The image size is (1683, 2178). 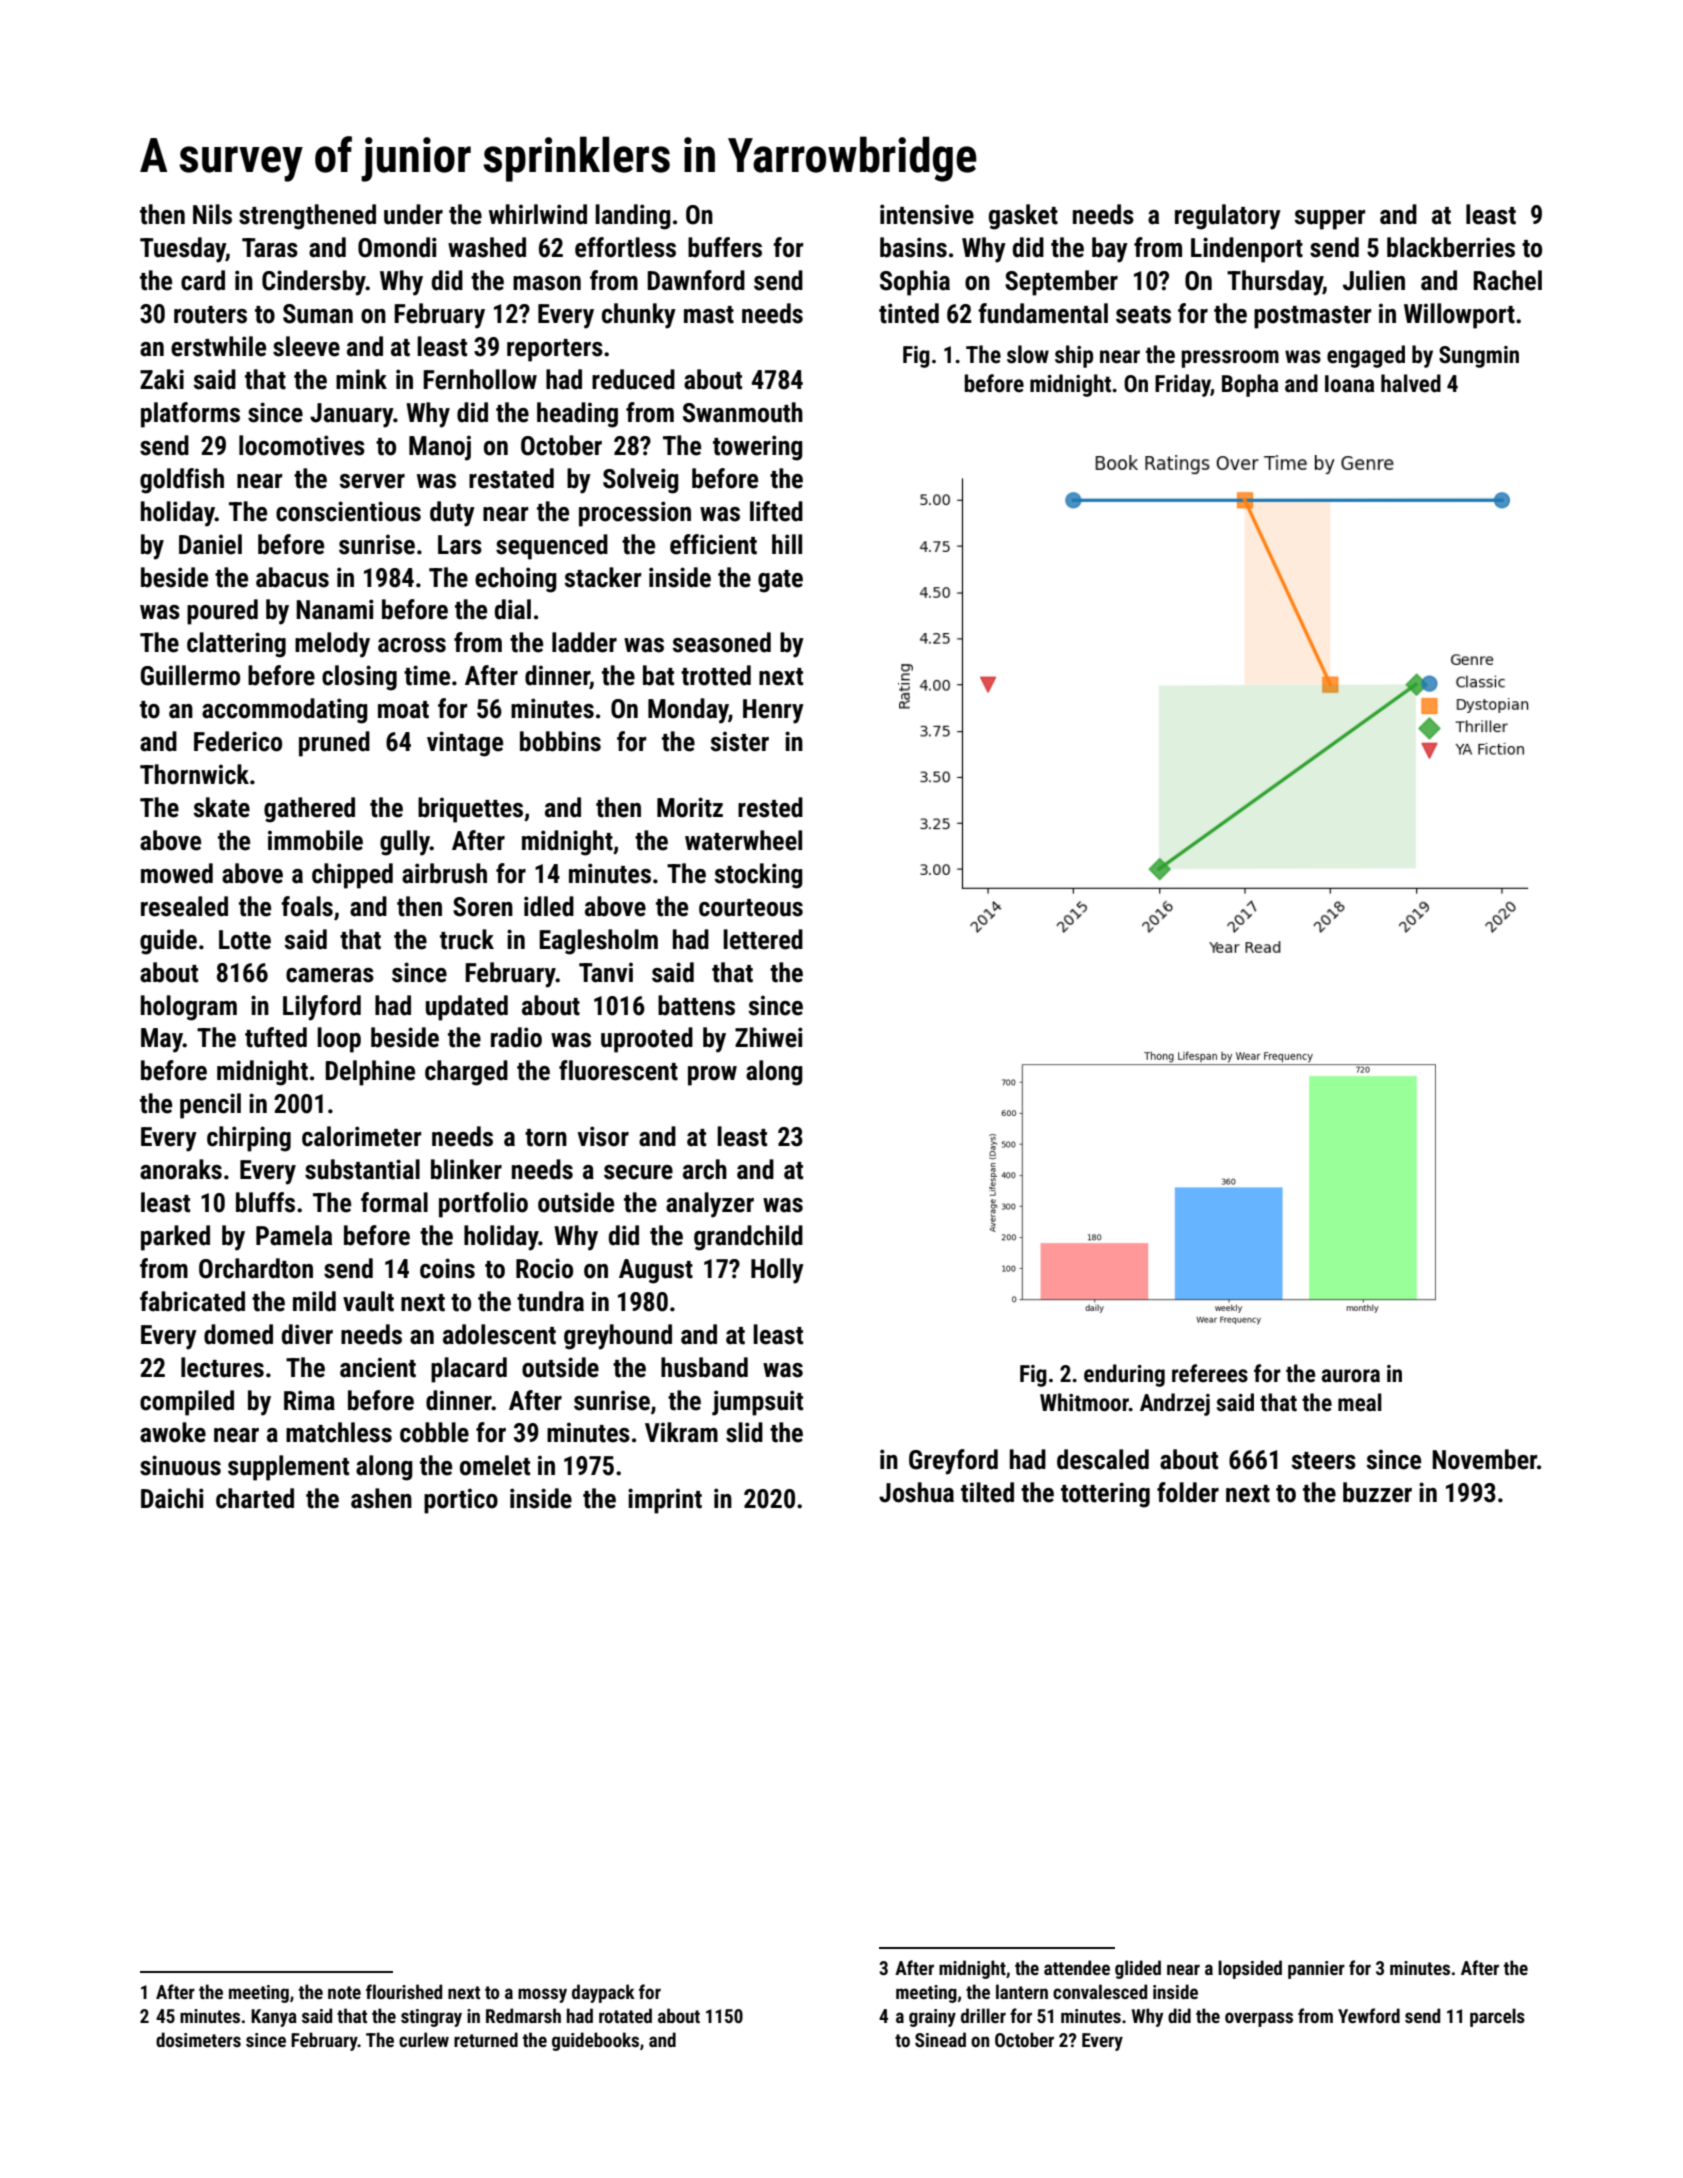 I want to click on Sungmin, so click(x=1479, y=357).
